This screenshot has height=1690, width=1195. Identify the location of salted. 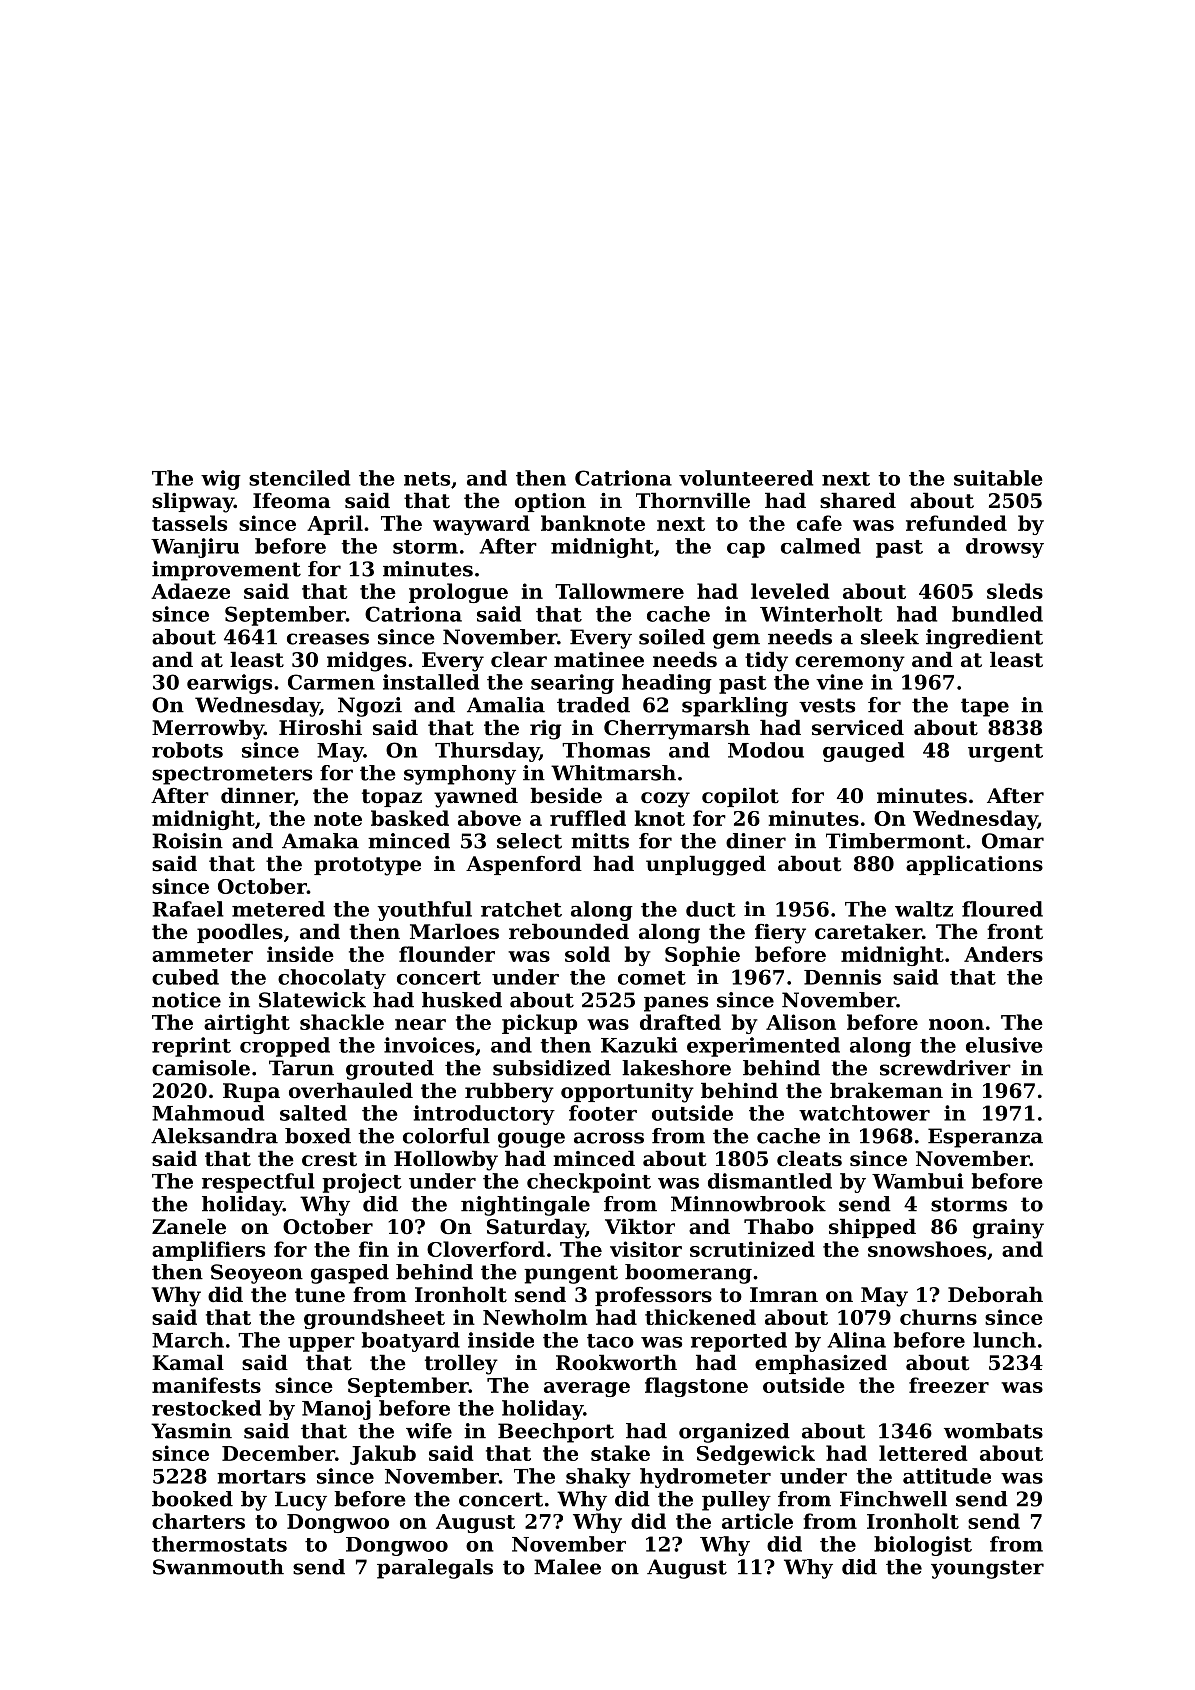
(313, 1113).
